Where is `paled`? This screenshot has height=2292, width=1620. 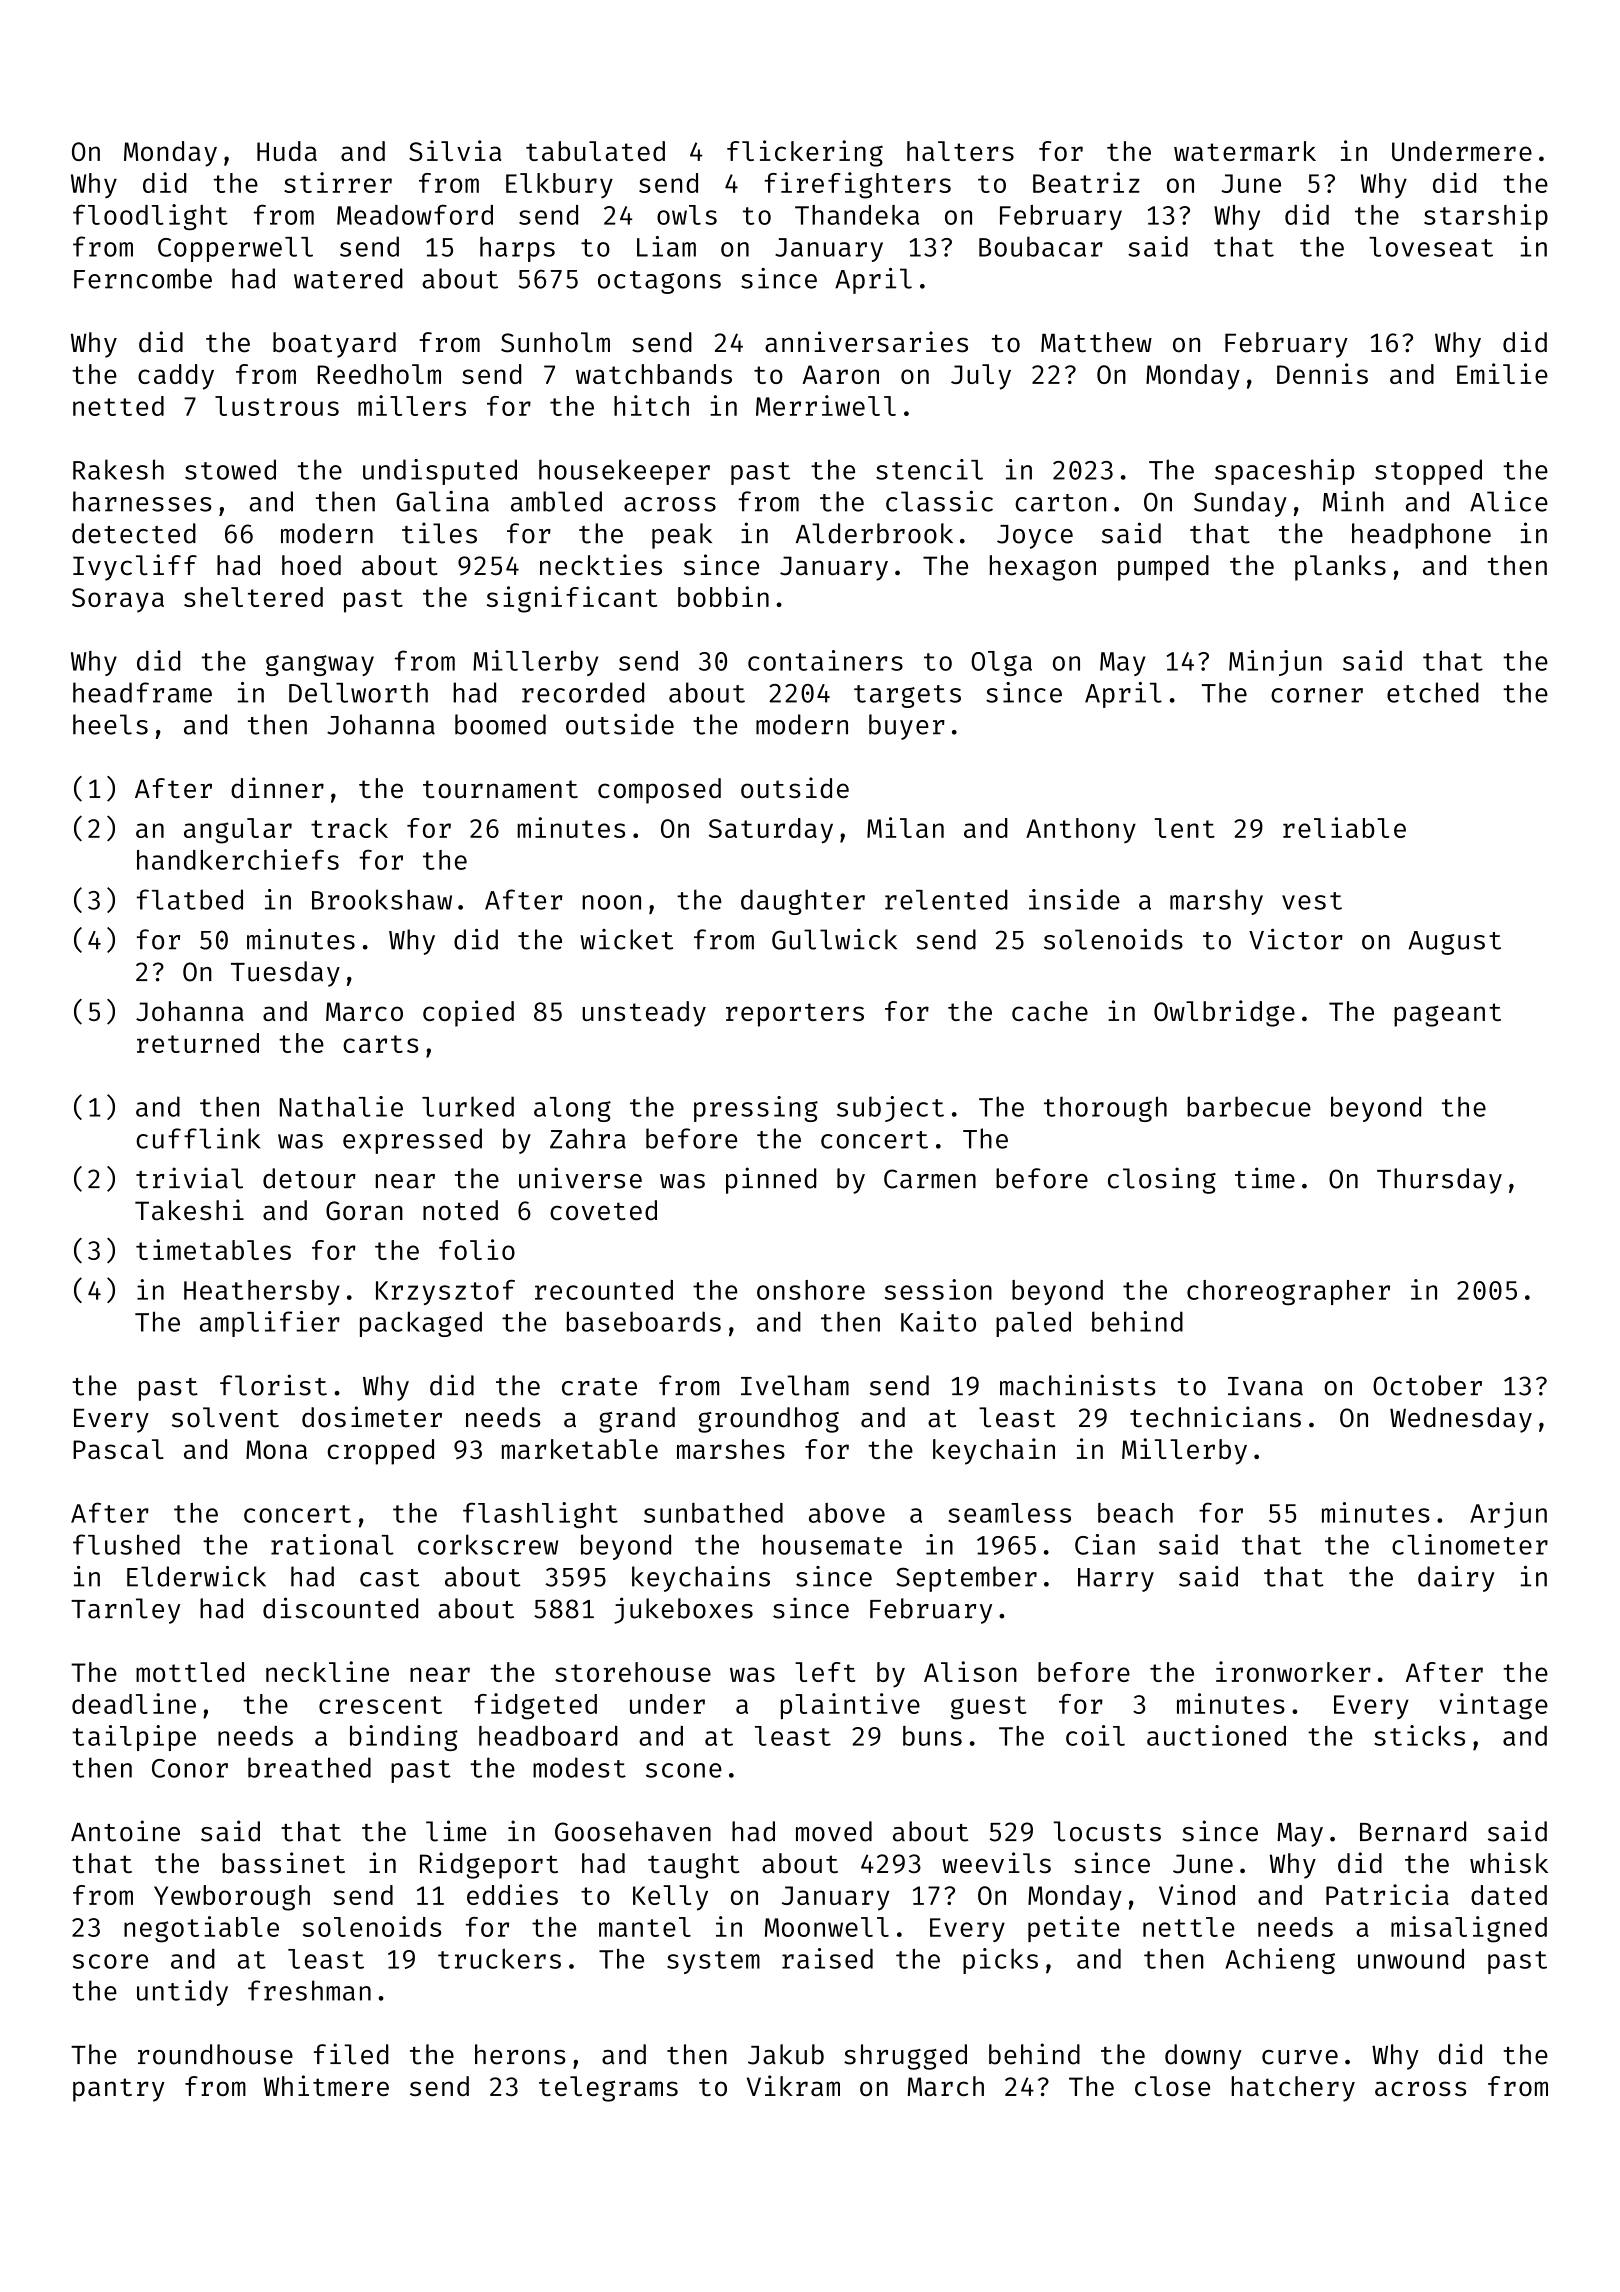
paled is located at coordinates (1033, 1324).
